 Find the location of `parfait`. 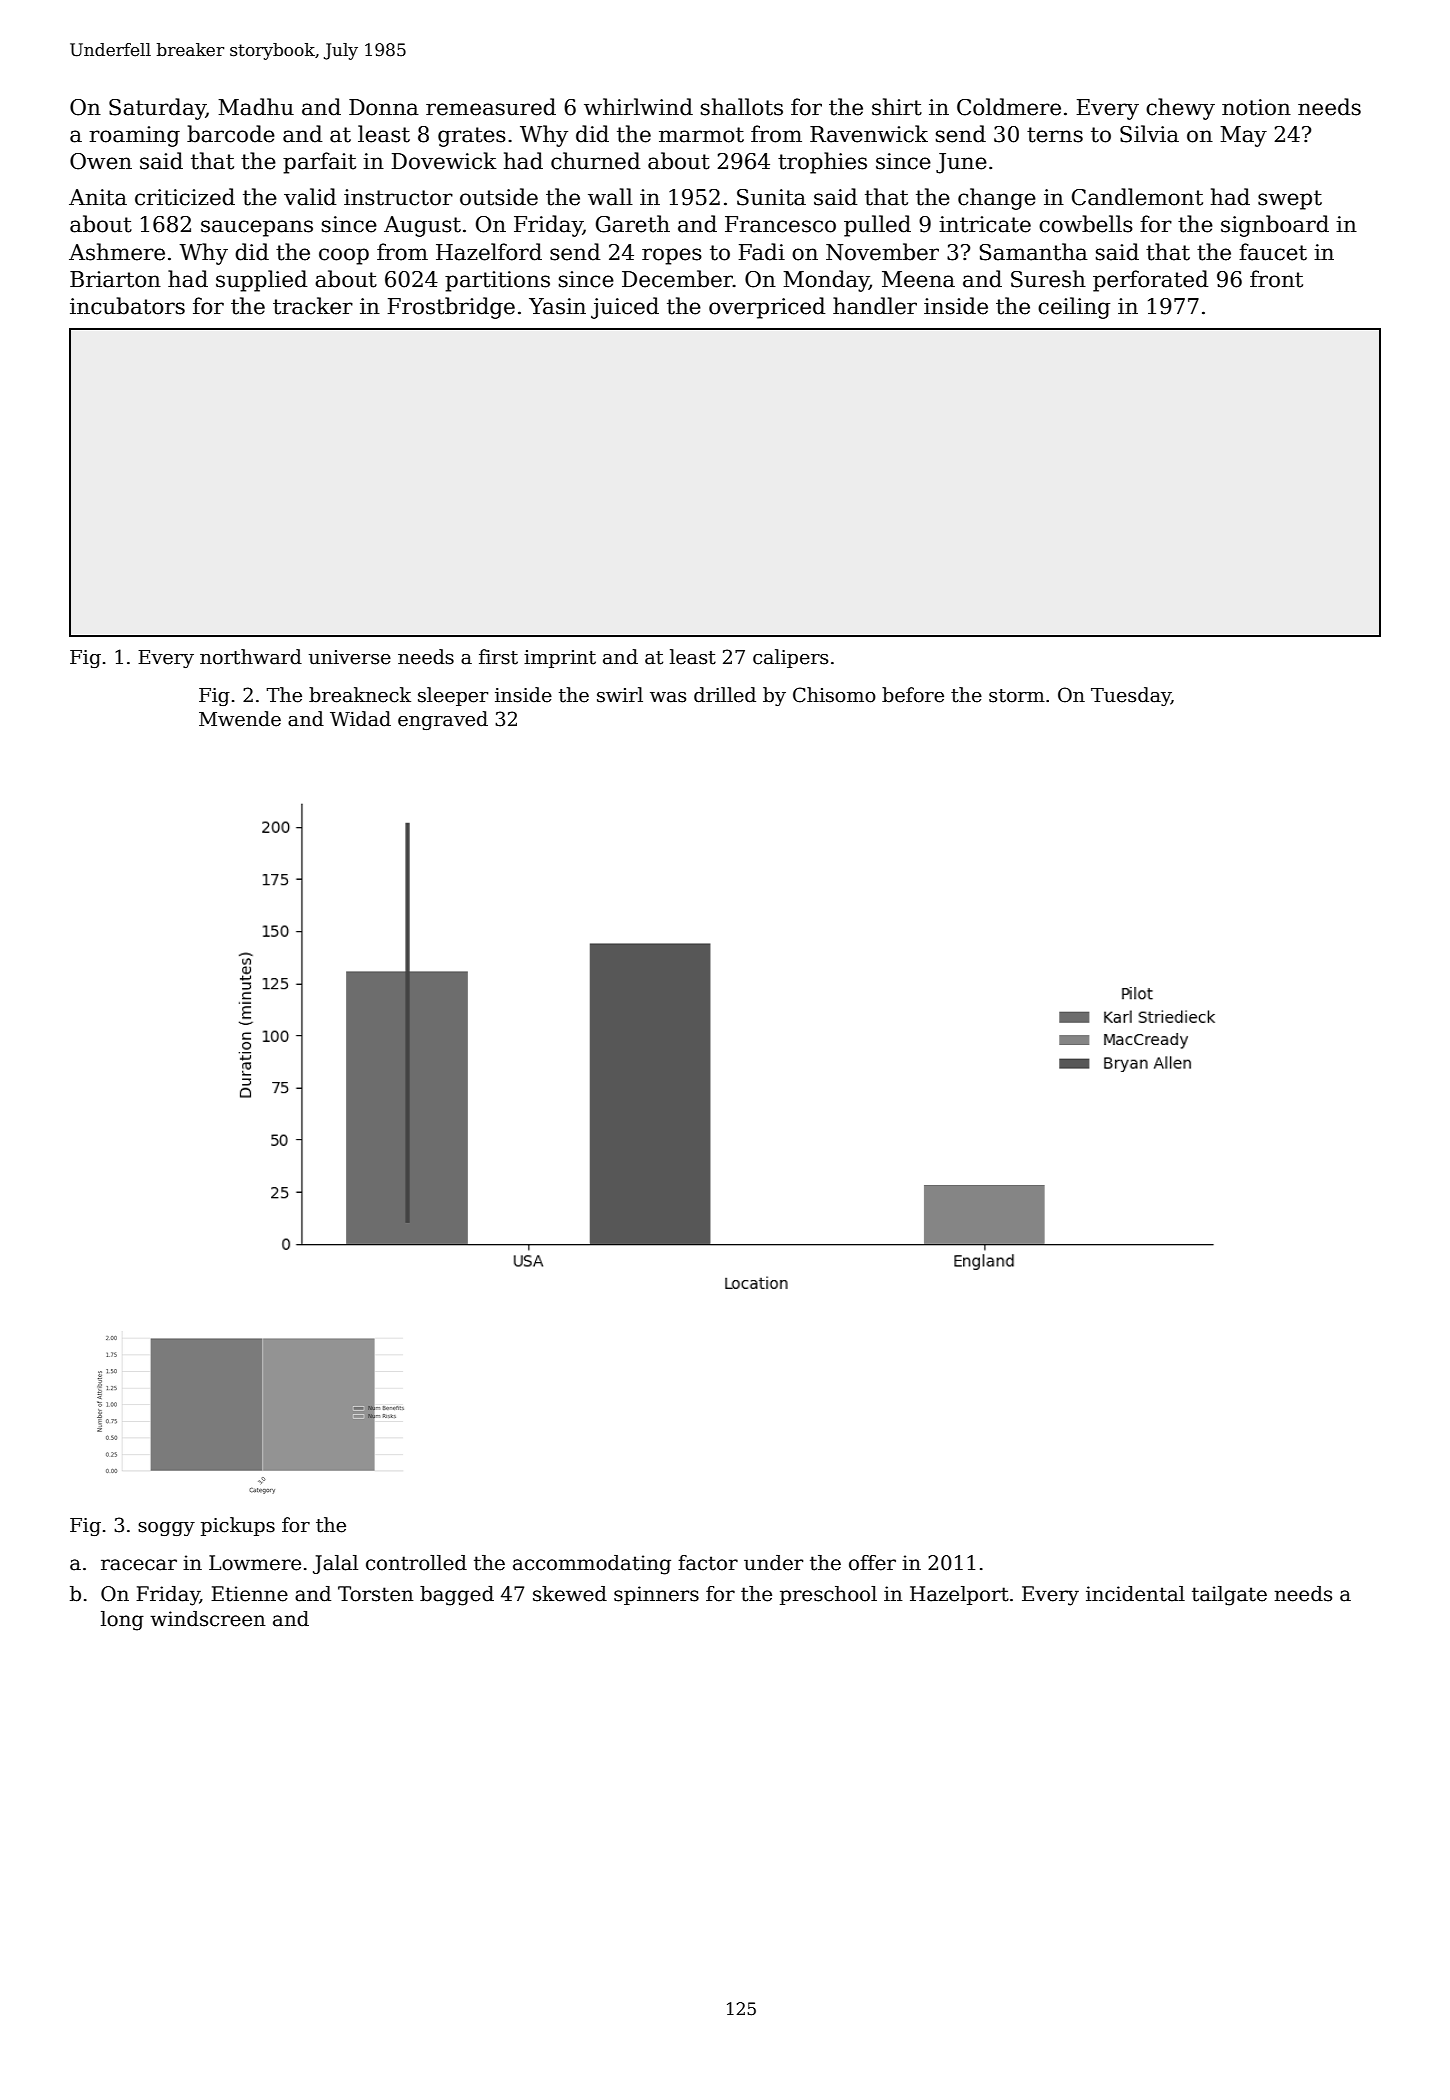

parfait is located at coordinates (319, 163).
